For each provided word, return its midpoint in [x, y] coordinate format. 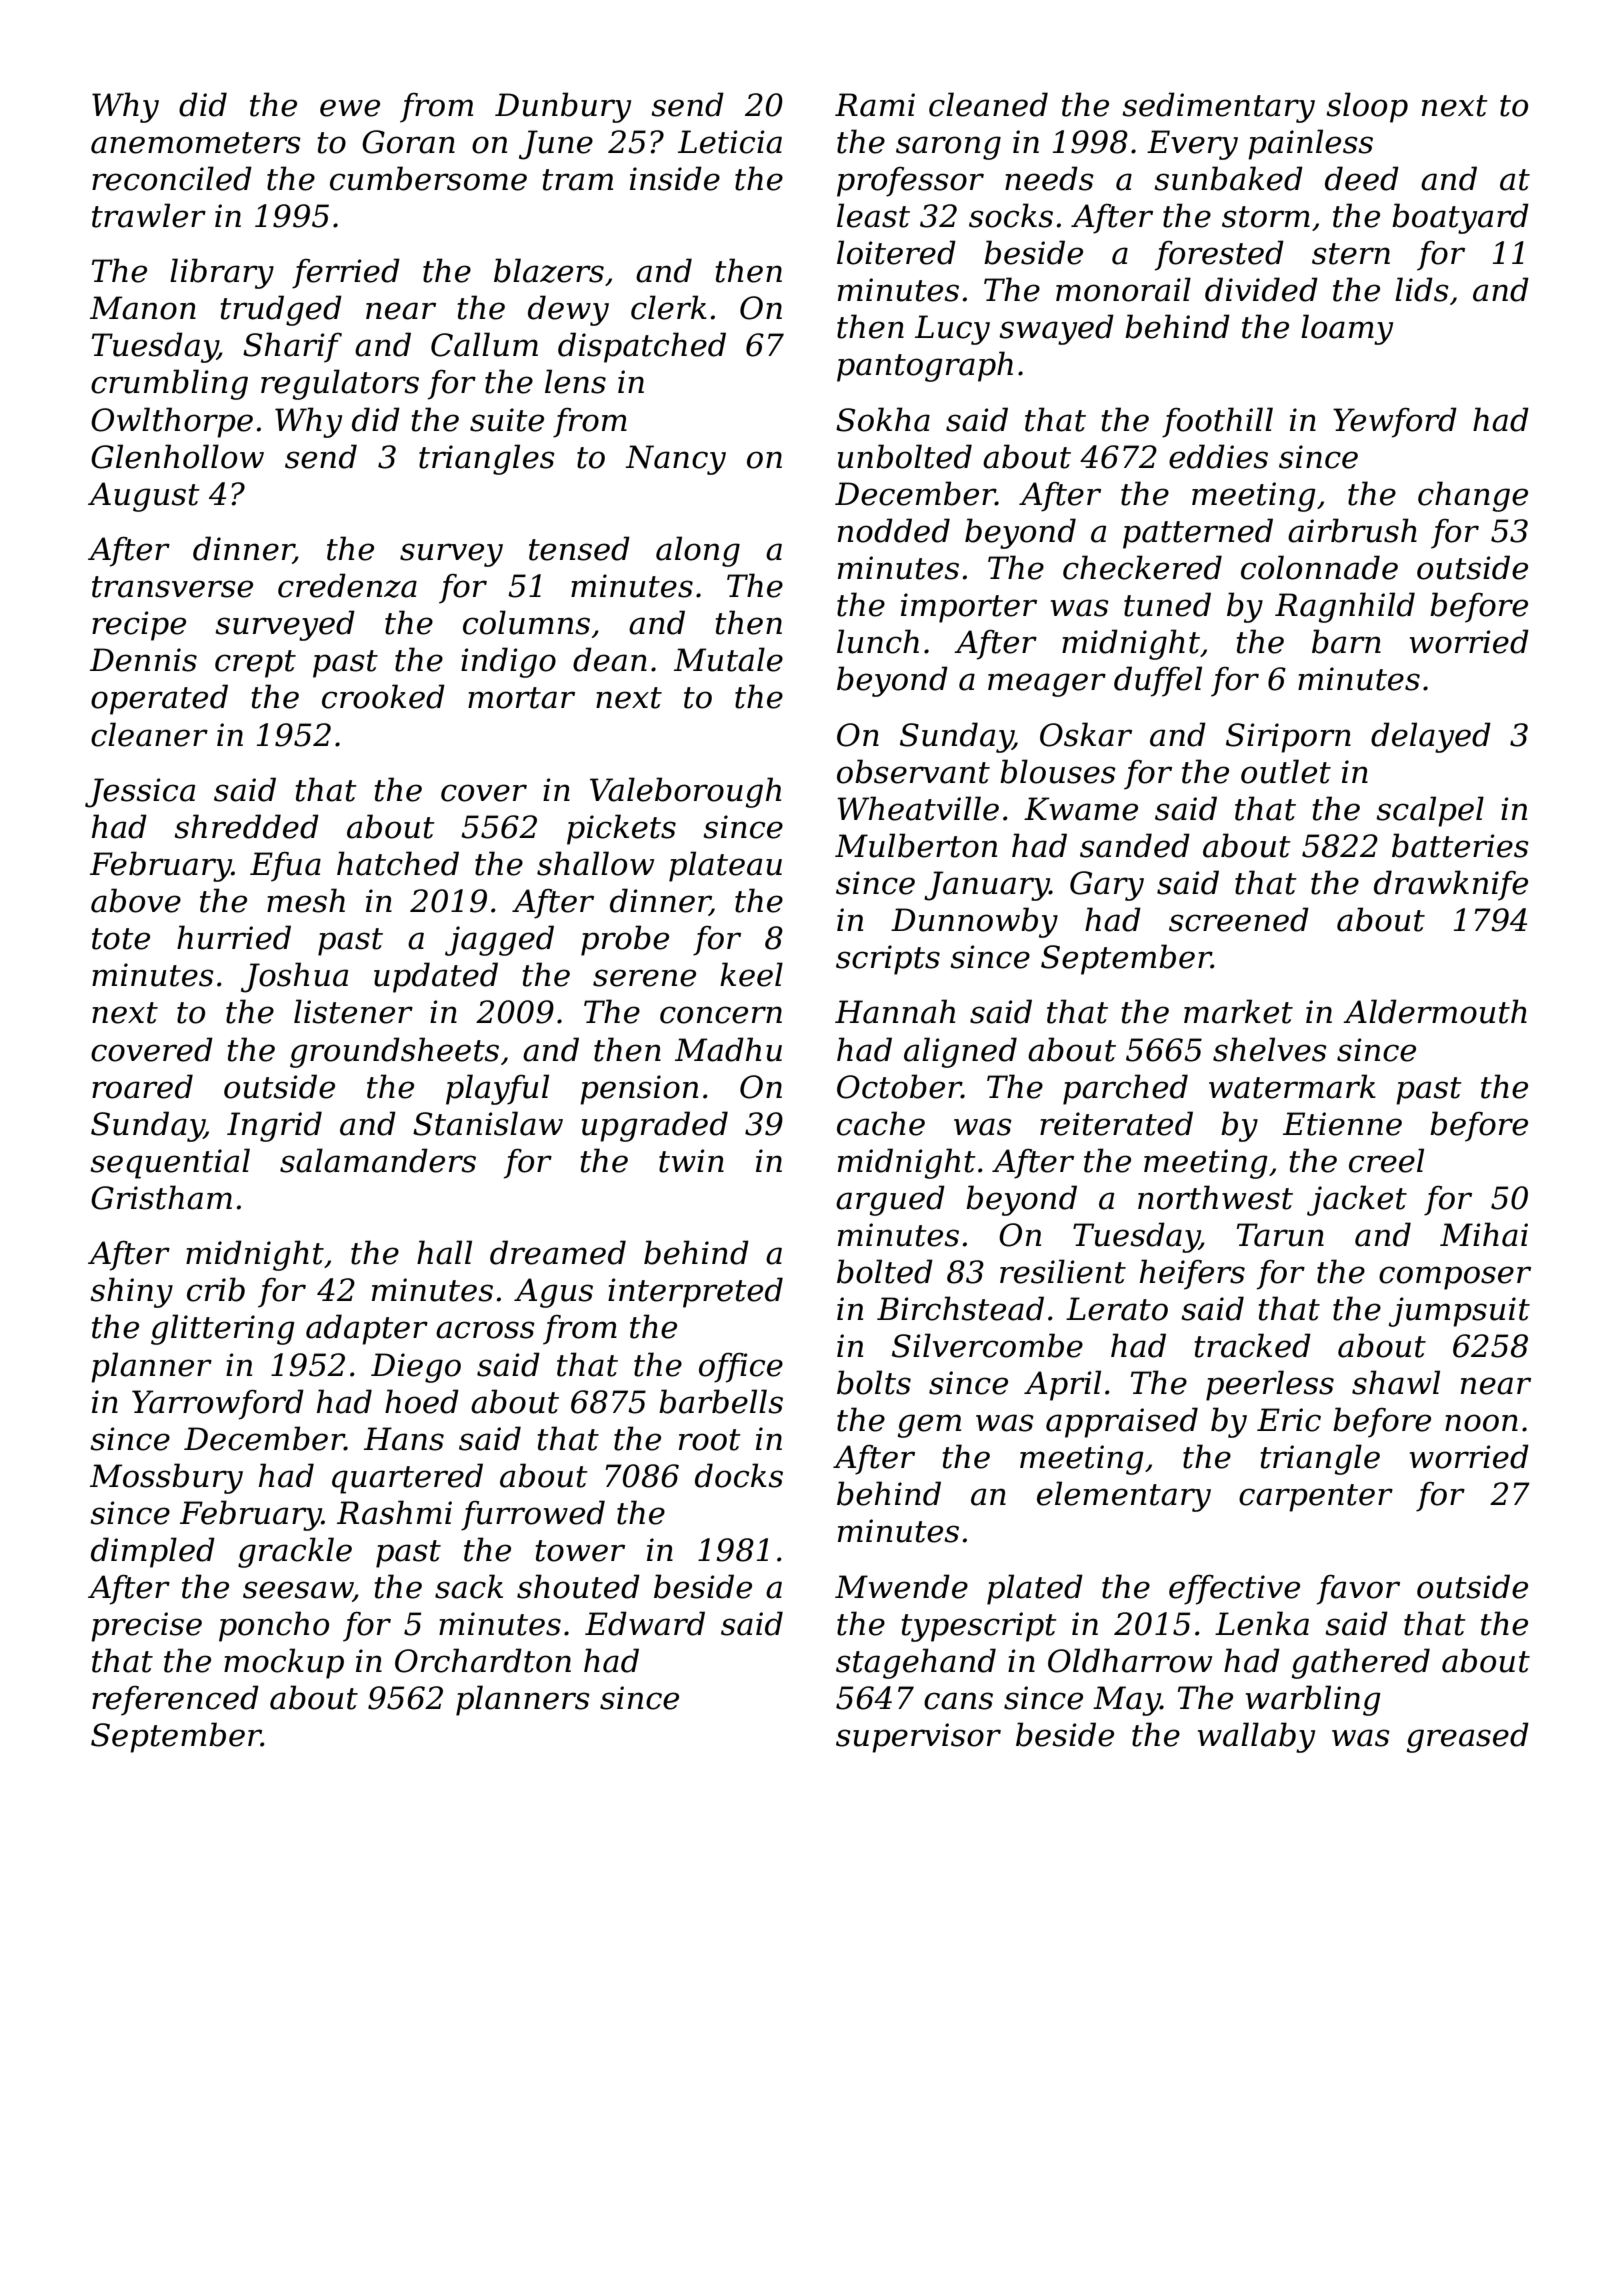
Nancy [675, 460]
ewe [350, 108]
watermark [1292, 1086]
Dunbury [563, 107]
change [1473, 496]
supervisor [918, 1738]
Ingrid [274, 1126]
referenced [175, 1700]
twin [691, 1161]
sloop [1367, 107]
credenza [347, 585]
